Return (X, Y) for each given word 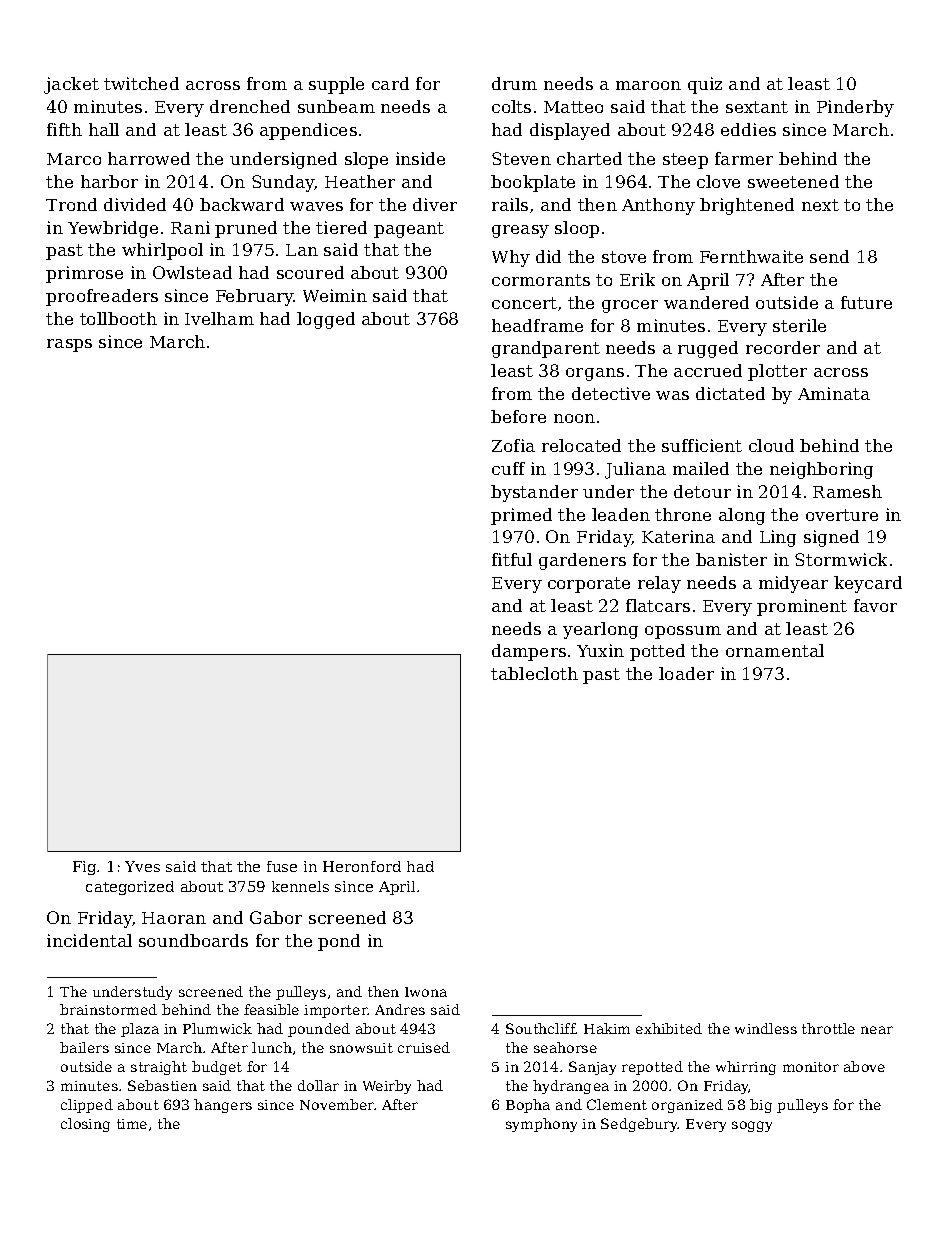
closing (85, 1125)
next (820, 205)
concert (524, 303)
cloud (771, 445)
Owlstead (192, 272)
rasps (69, 345)
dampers (529, 652)
